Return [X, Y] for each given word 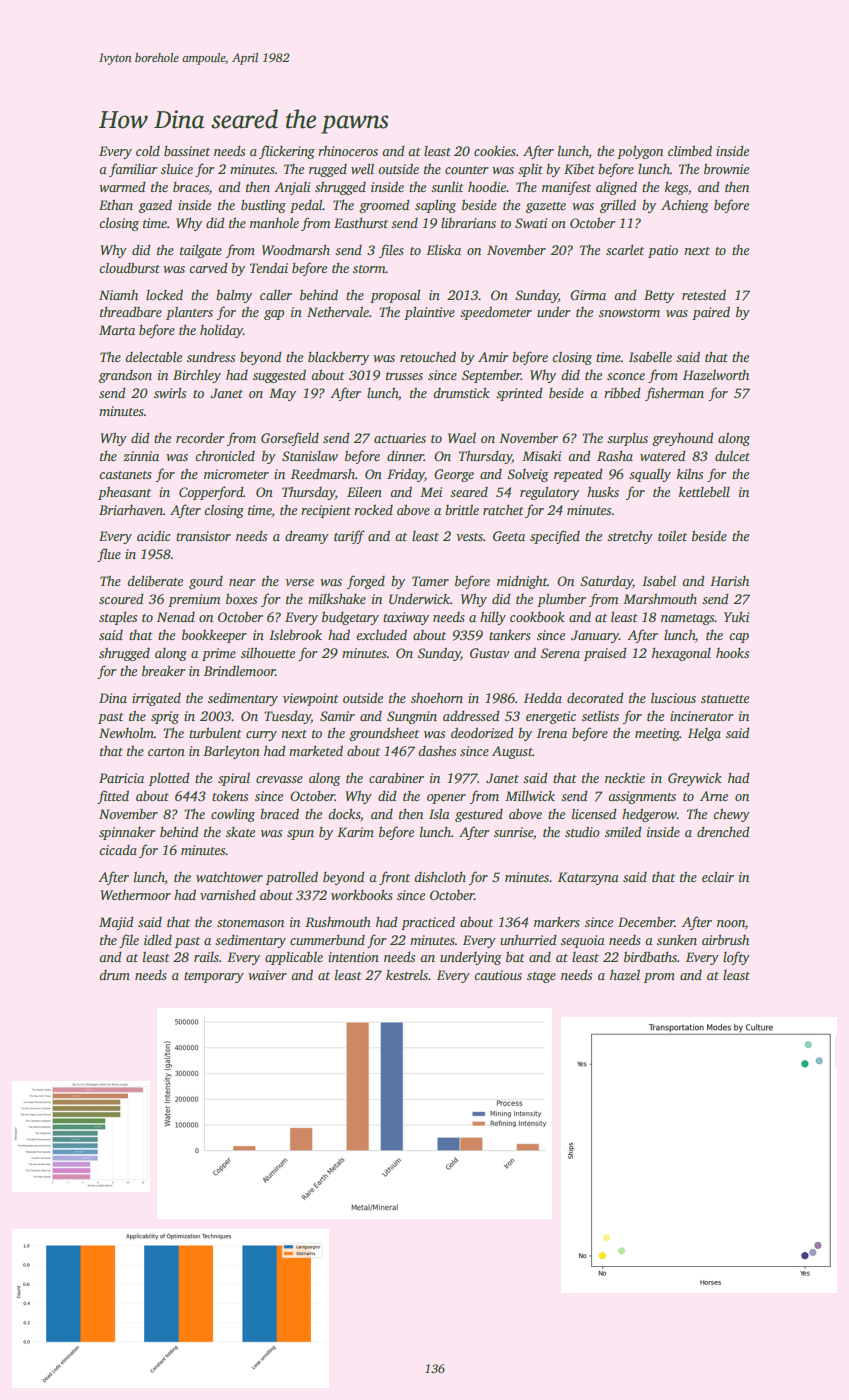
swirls [170, 392]
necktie [625, 778]
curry [261, 736]
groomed [384, 206]
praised [605, 654]
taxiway [406, 618]
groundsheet [384, 734]
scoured [121, 598]
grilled [618, 206]
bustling [263, 206]
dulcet [732, 455]
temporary [214, 977]
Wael [462, 437]
